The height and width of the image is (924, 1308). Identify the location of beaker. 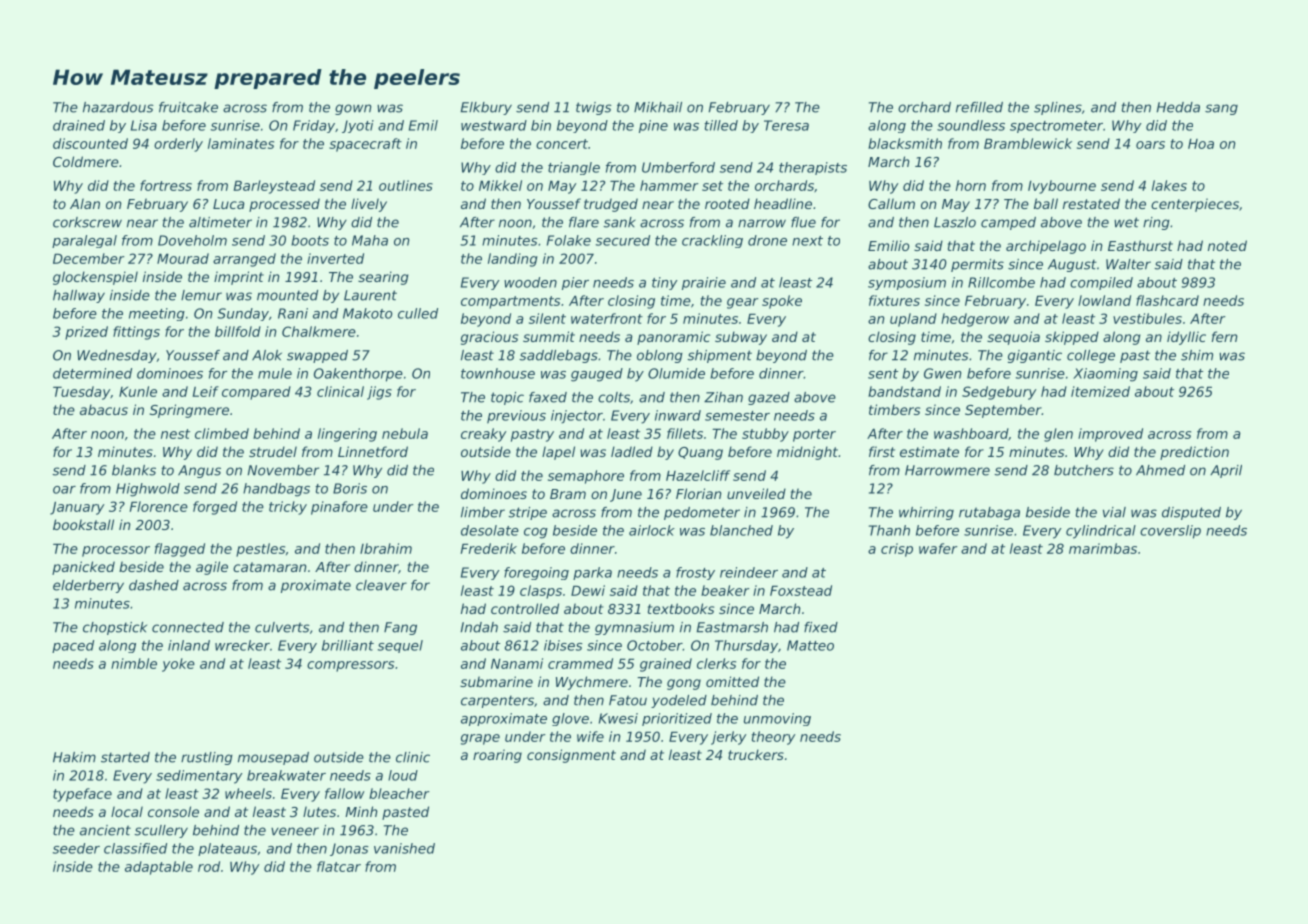
(725, 590).
